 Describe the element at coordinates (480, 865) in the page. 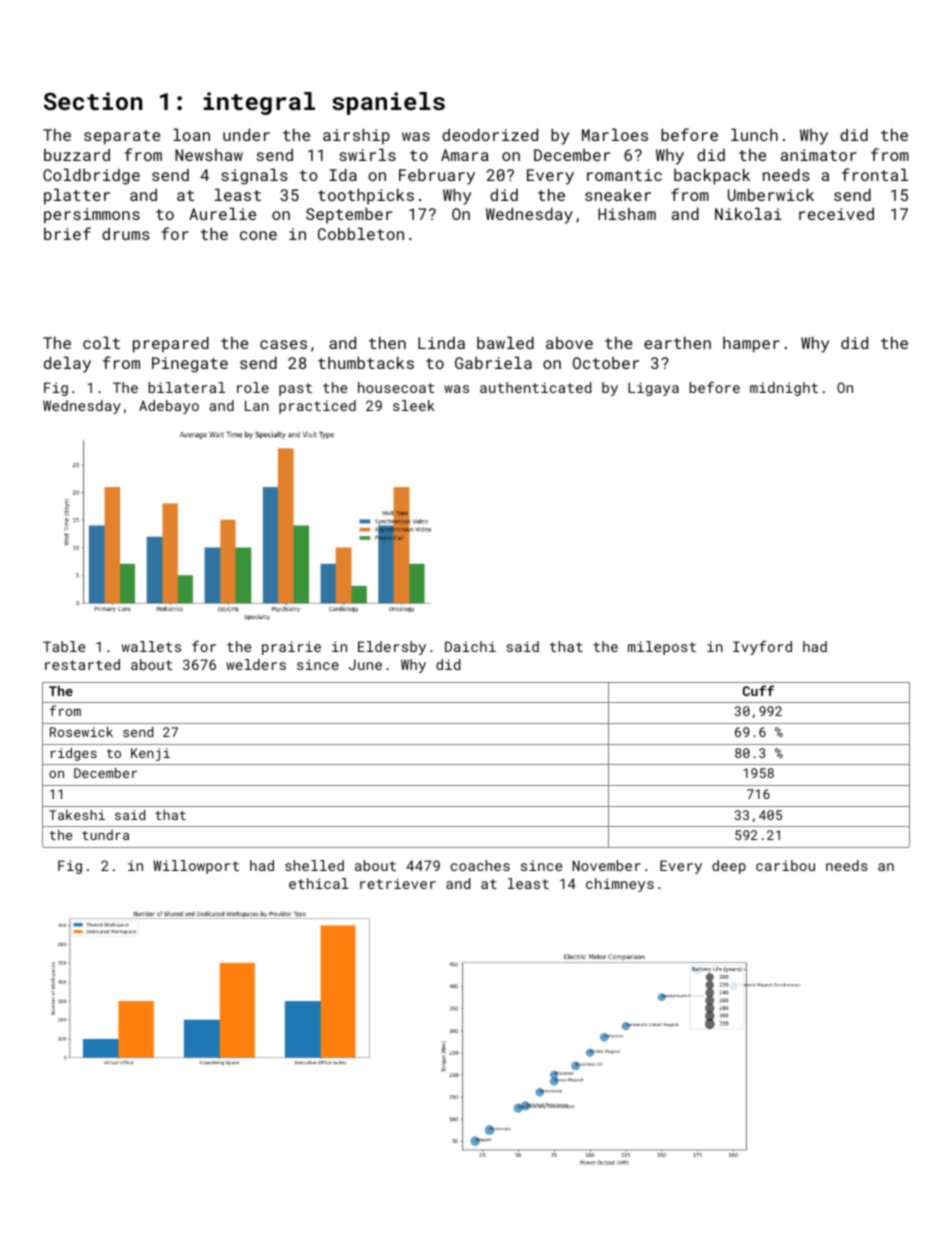

I see `coaches` at that location.
